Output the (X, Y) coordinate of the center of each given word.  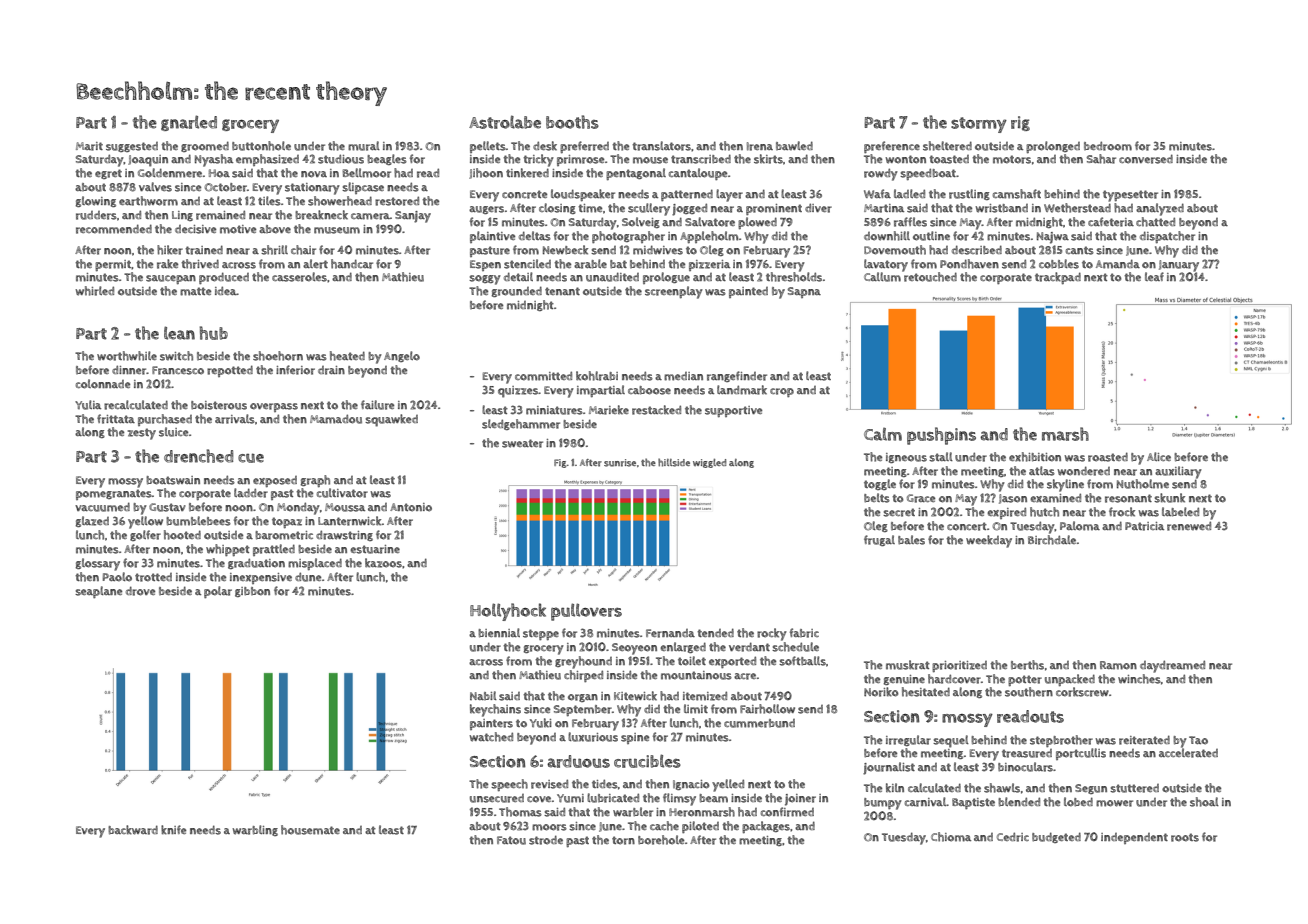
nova (314, 174)
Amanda (1118, 264)
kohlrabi (597, 376)
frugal (879, 540)
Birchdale (1052, 540)
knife (173, 830)
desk (545, 146)
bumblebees (198, 521)
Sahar (1101, 159)
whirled (94, 291)
